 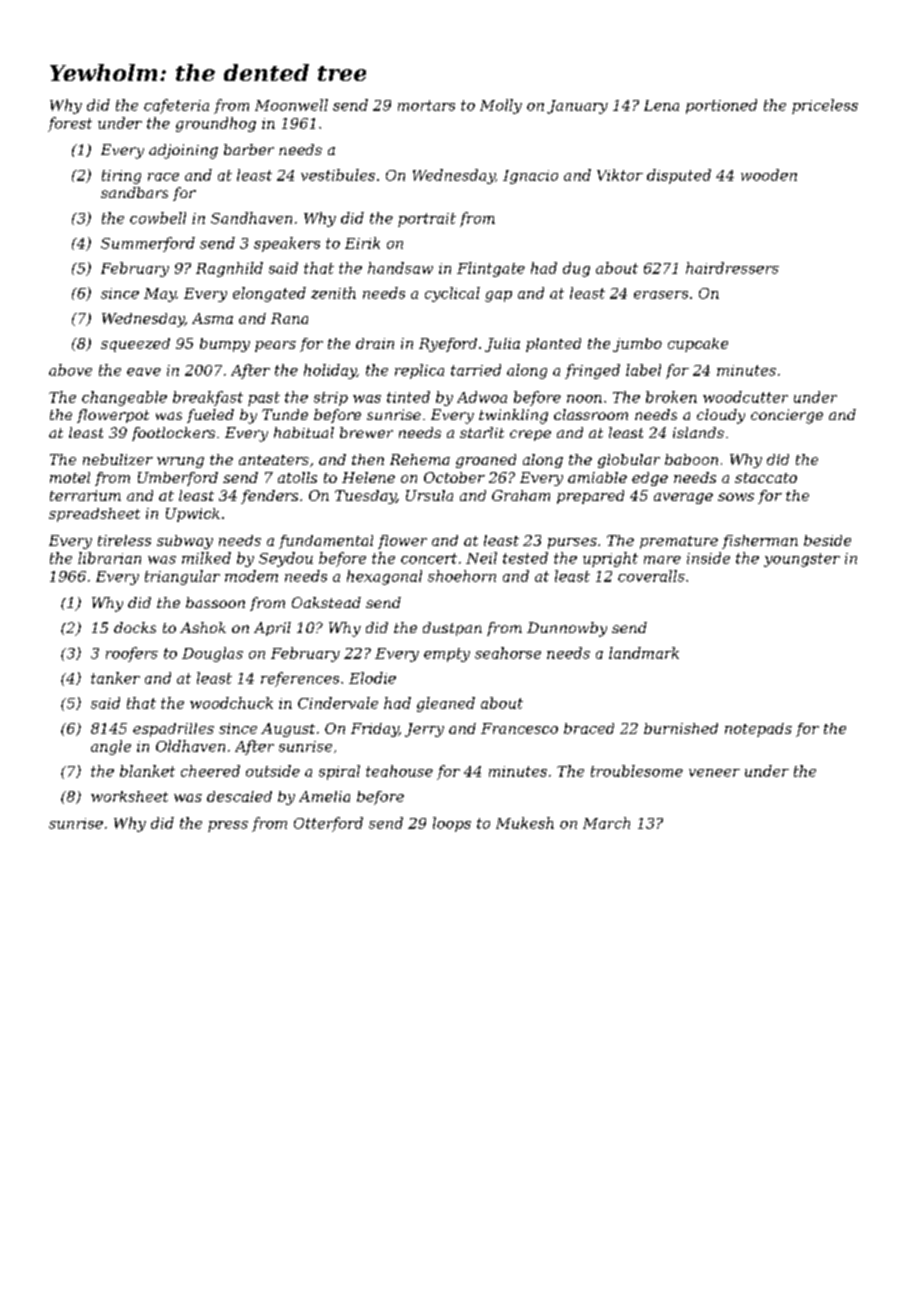 What do you see at coordinates (427, 220) in the image?
I see `portrait` at bounding box center [427, 220].
